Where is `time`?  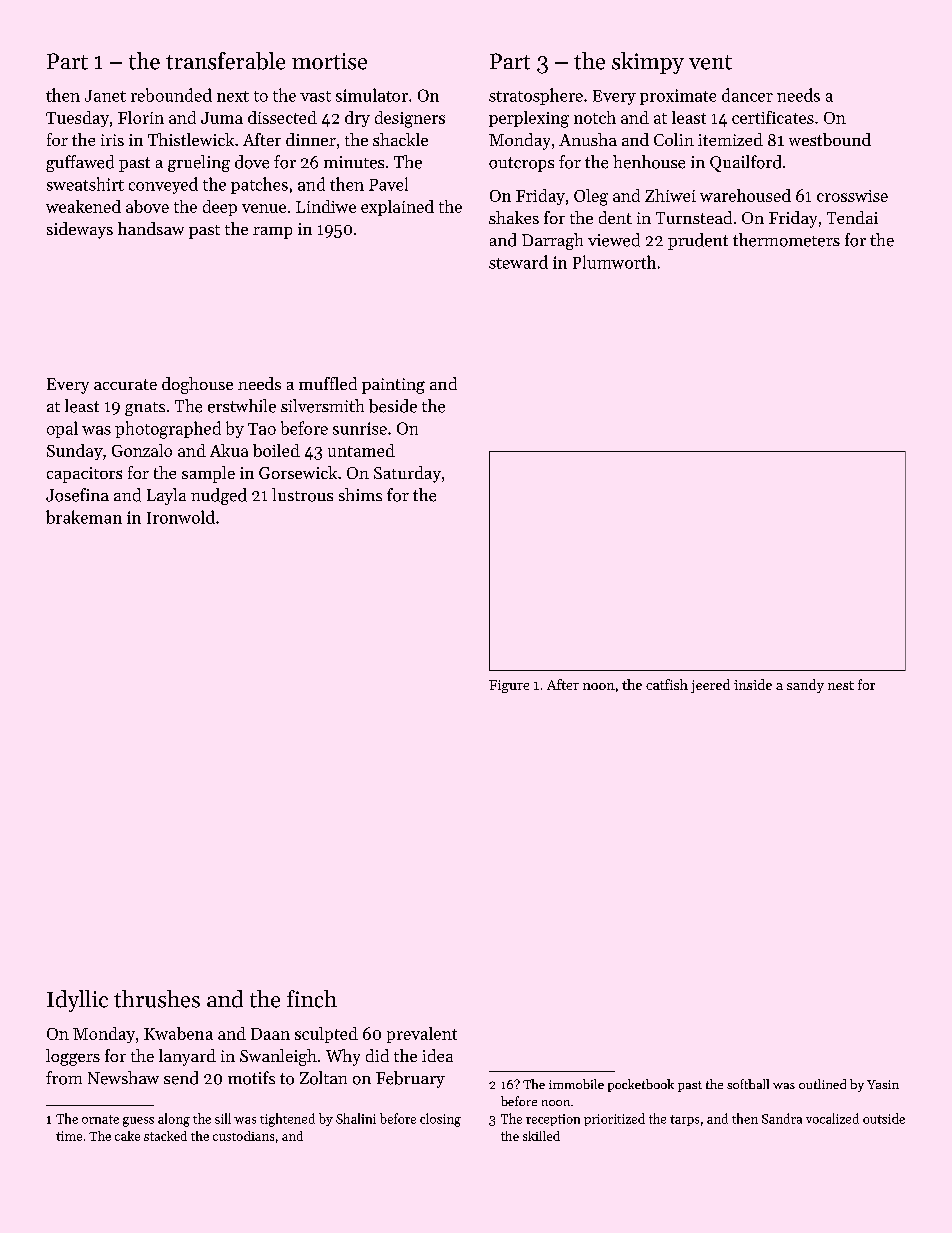 time is located at coordinates (69, 1136).
